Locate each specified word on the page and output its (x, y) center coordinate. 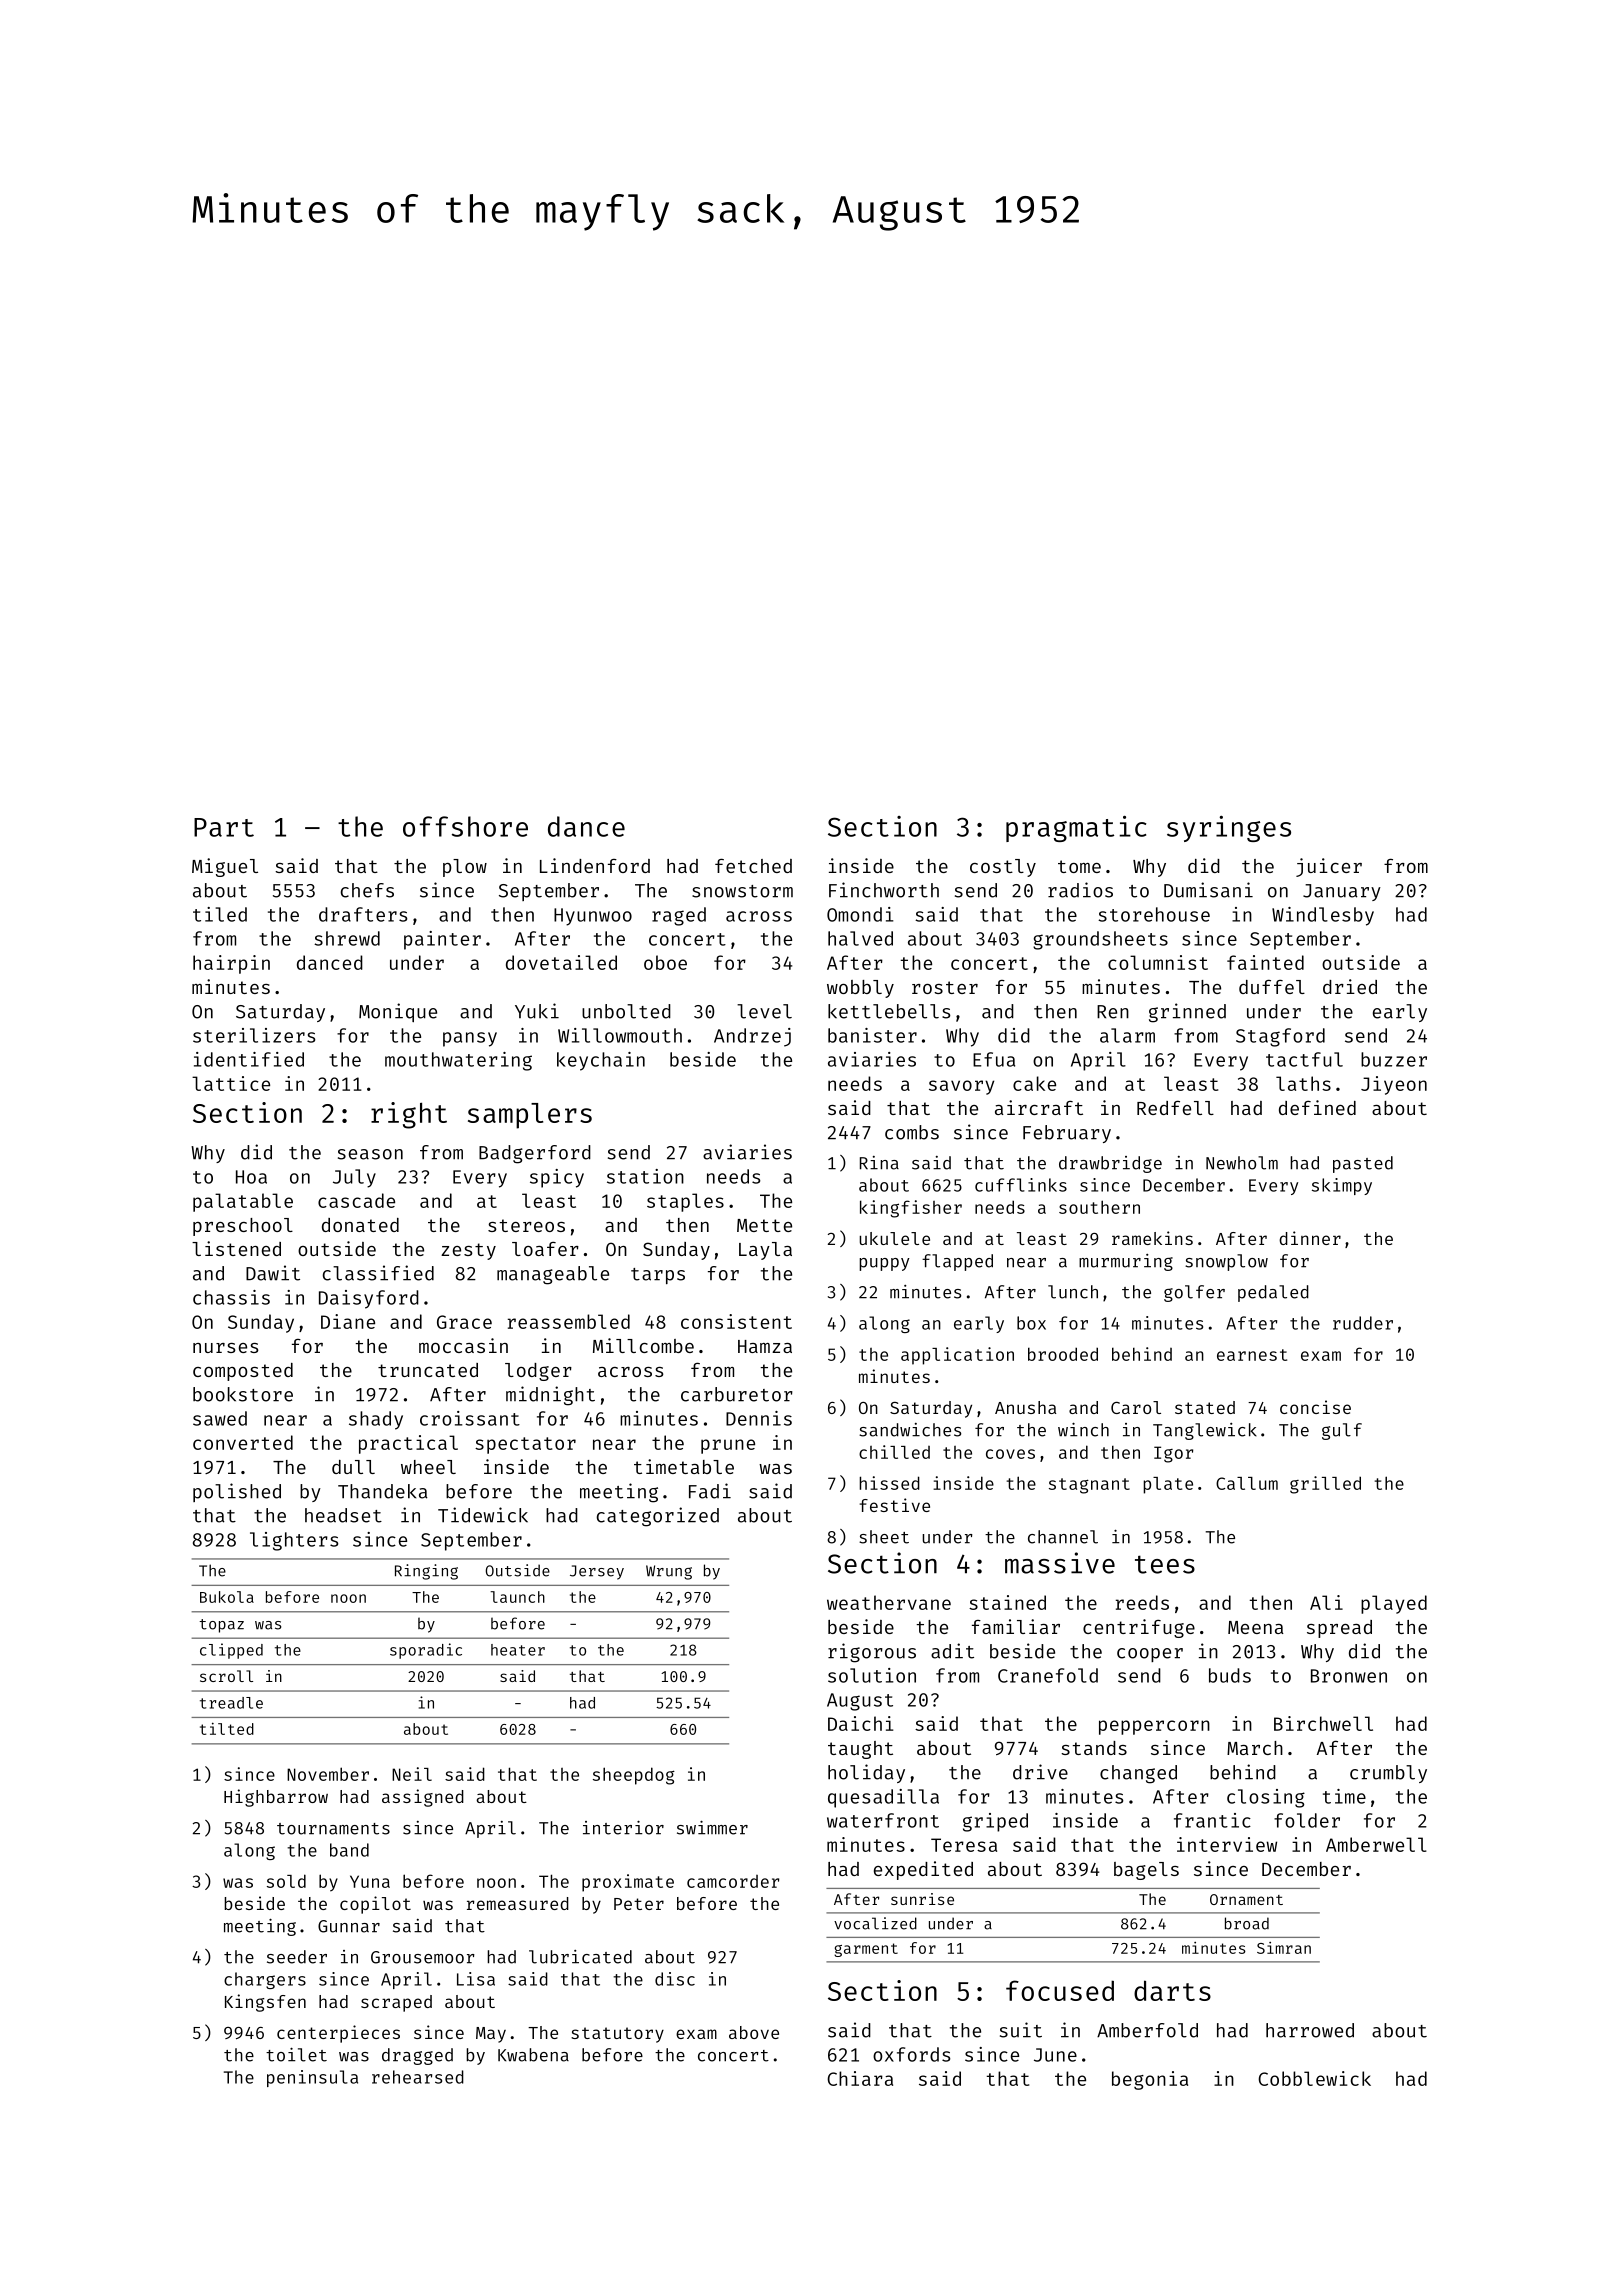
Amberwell (1376, 1844)
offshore (465, 826)
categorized (658, 1517)
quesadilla (883, 1798)
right (409, 1115)
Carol (1136, 1407)
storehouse (1154, 914)
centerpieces (338, 2034)
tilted (227, 1728)
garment (866, 1950)
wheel (428, 1467)
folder (1307, 1820)
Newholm (1242, 1163)
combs (912, 1132)
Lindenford (595, 865)
